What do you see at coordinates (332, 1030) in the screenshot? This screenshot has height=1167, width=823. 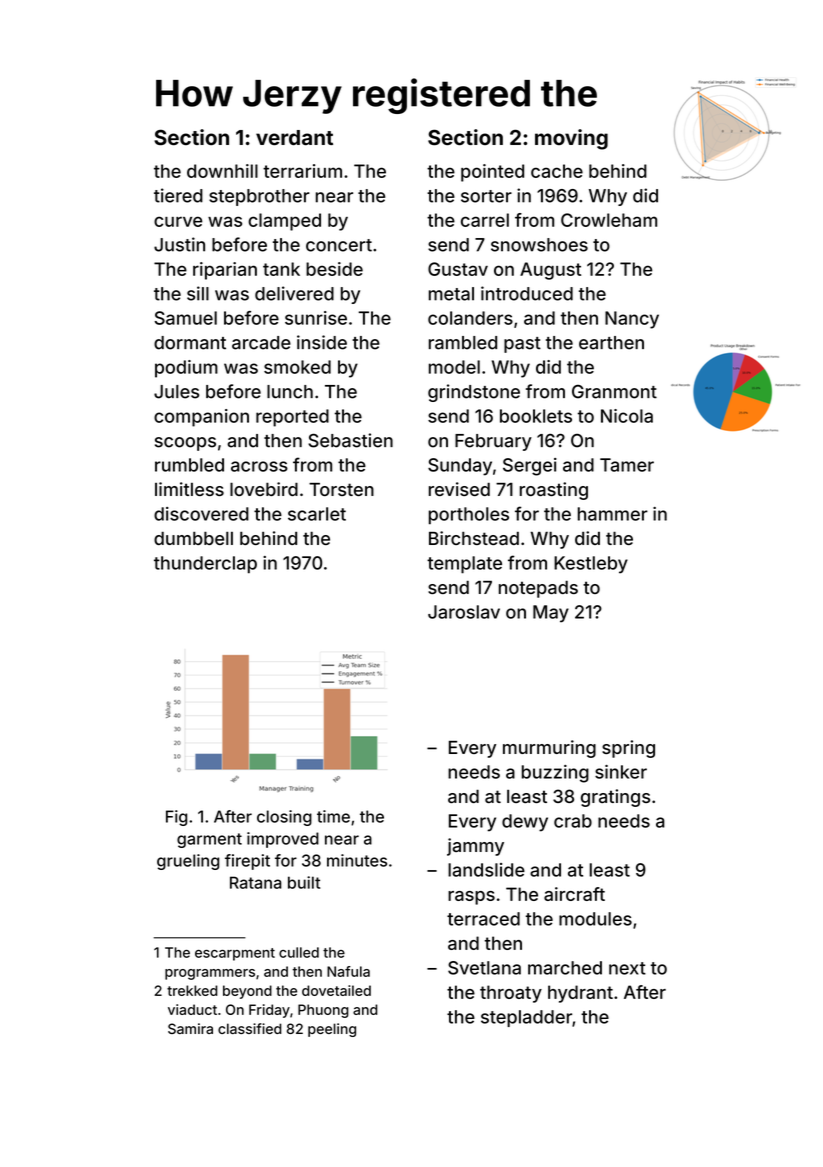 I see `peeling` at bounding box center [332, 1030].
